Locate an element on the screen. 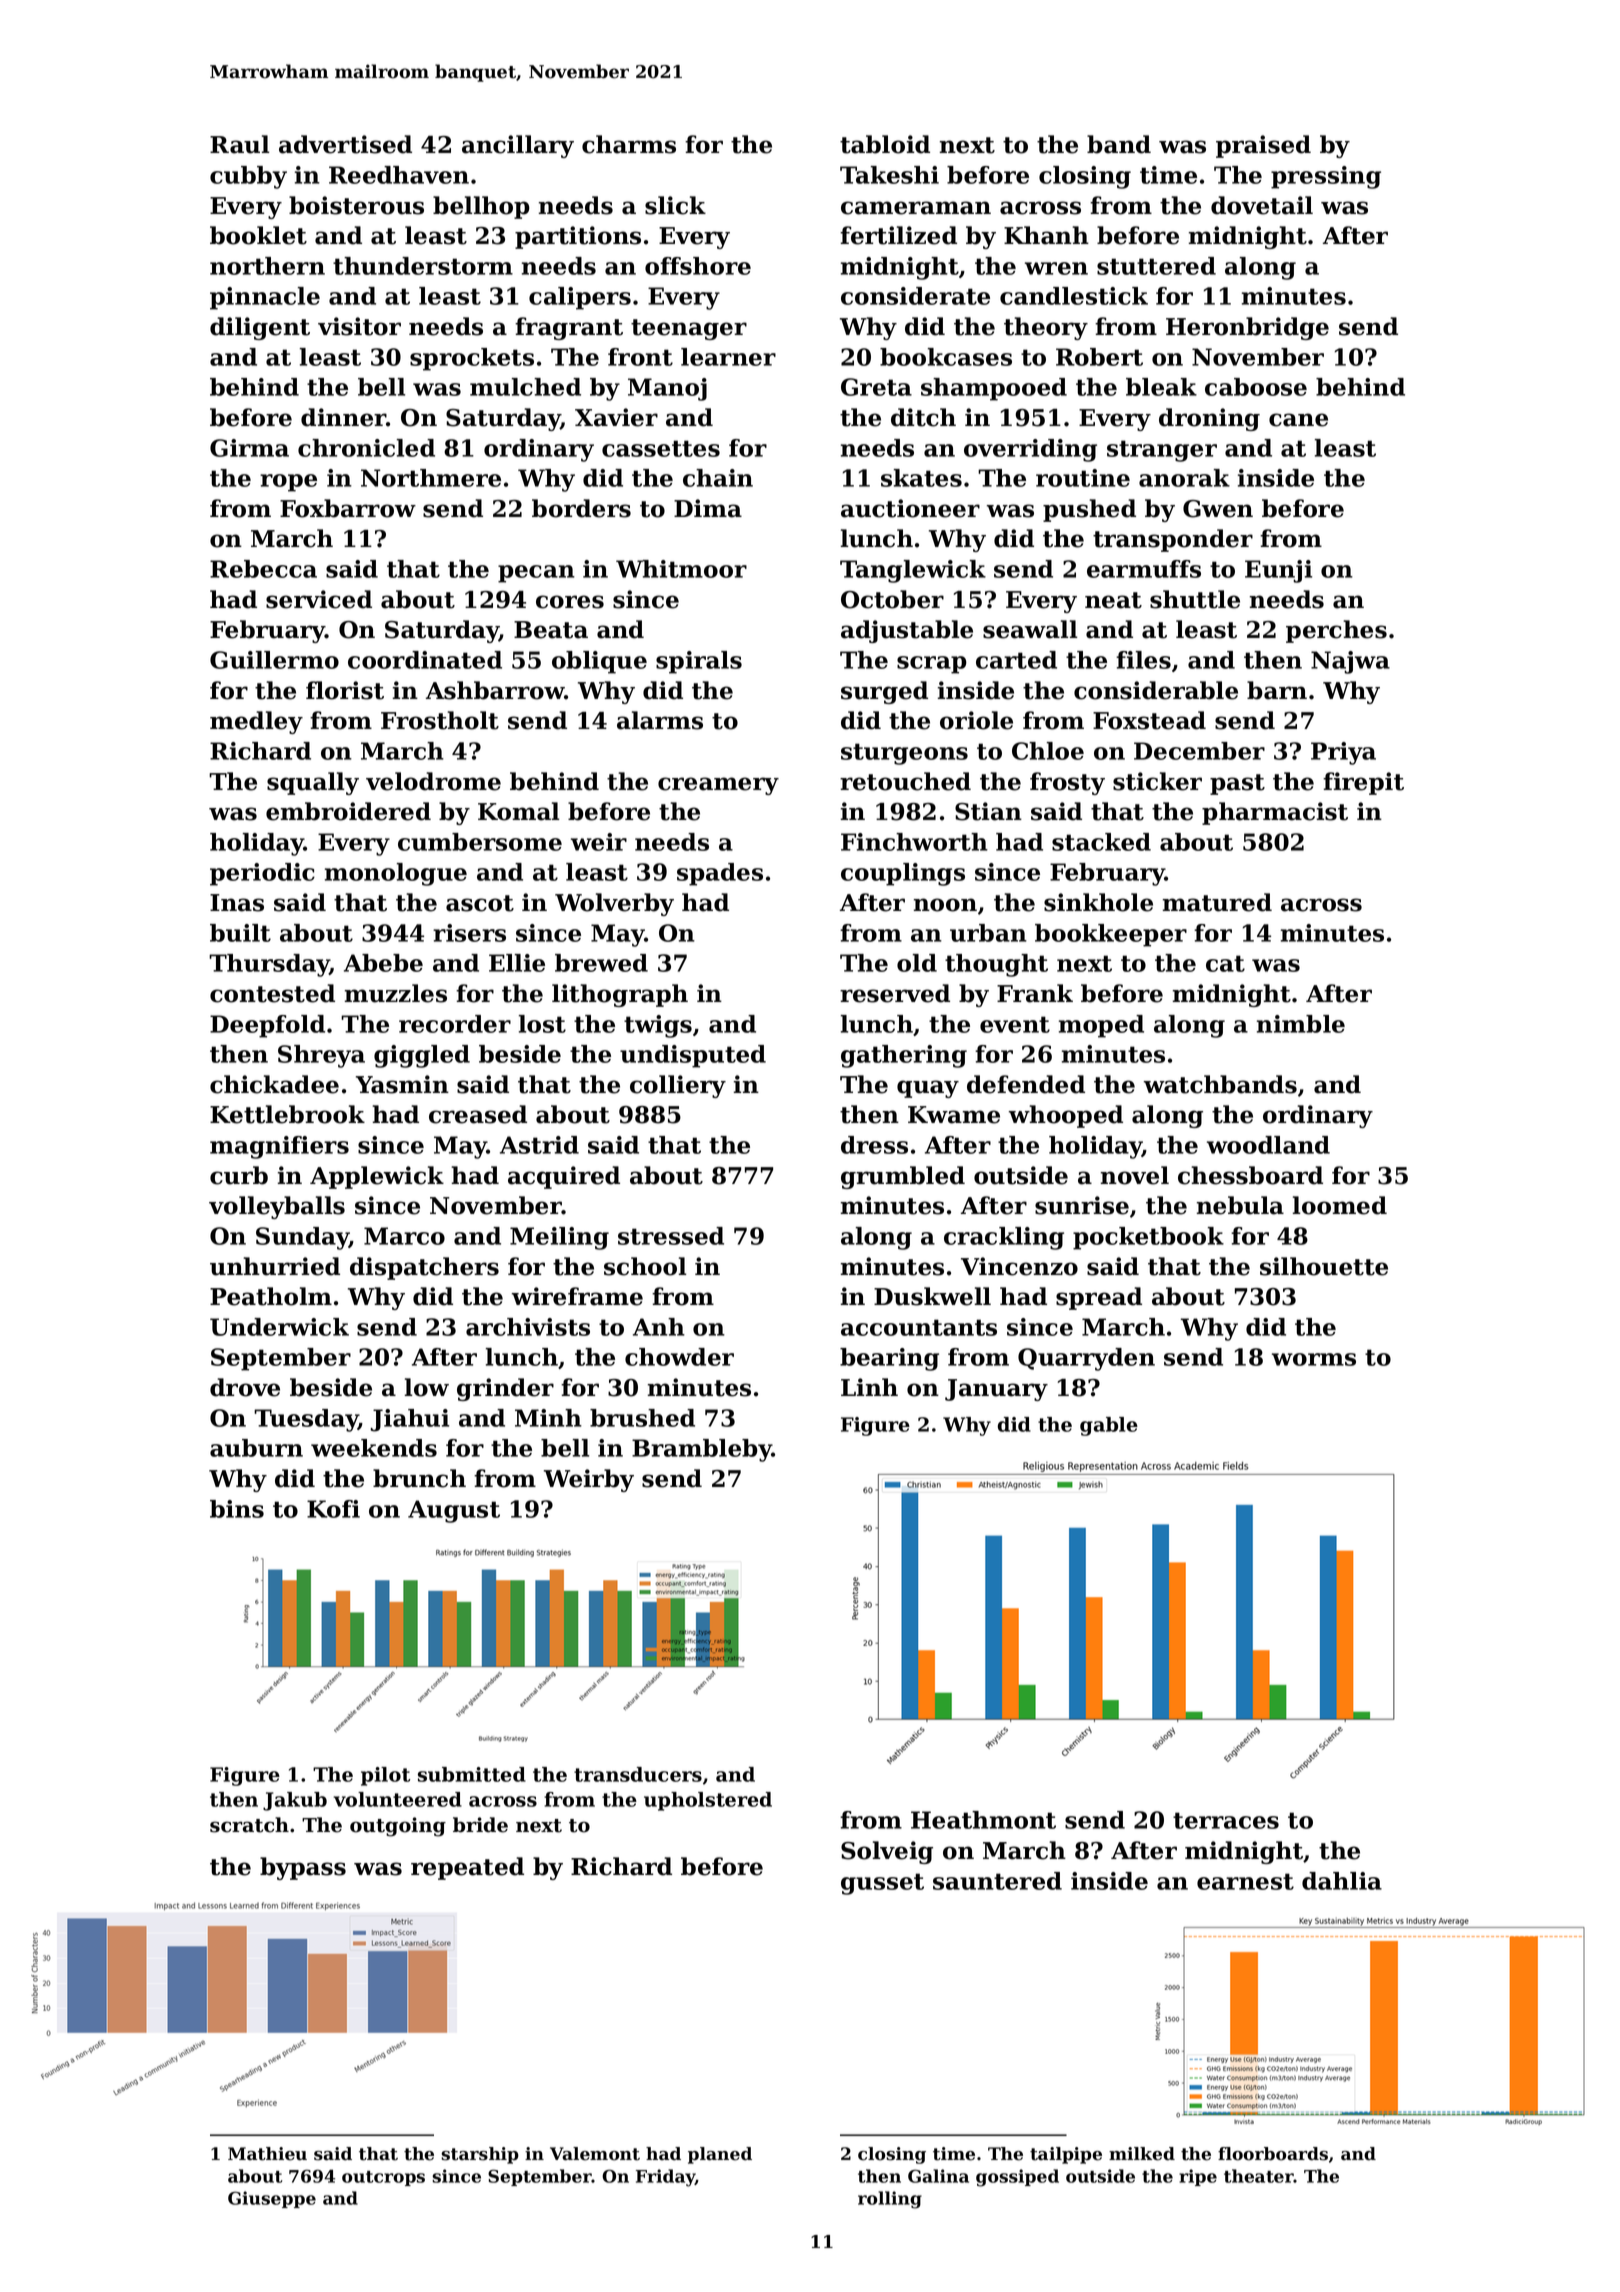 This screenshot has width=1620, height=2292. advertised is located at coordinates (345, 144).
